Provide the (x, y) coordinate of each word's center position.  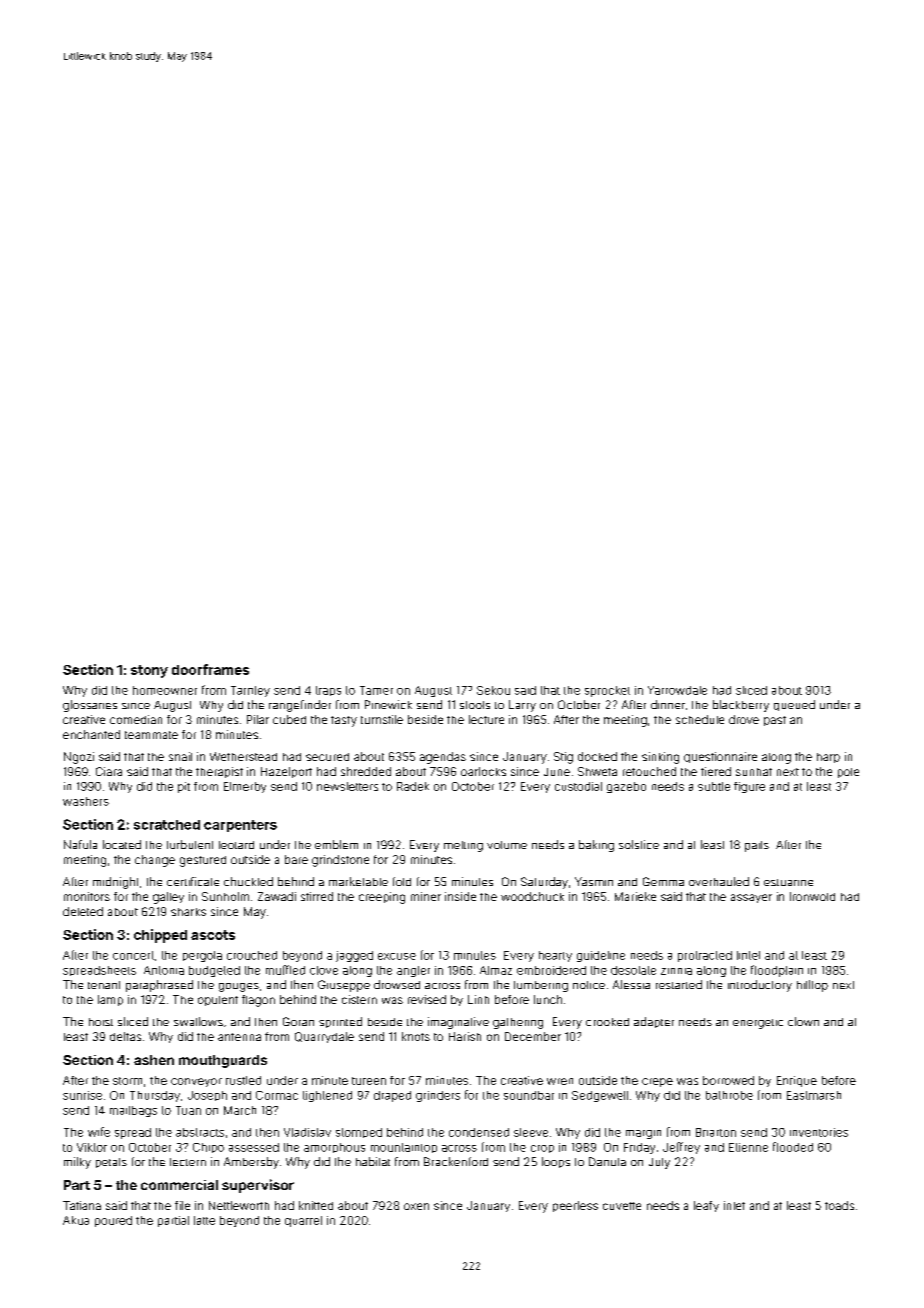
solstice (639, 844)
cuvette (622, 1206)
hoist (101, 1022)
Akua (76, 1220)
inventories (819, 1132)
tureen (369, 1081)
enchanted (91, 734)
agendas (443, 758)
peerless (575, 1206)
